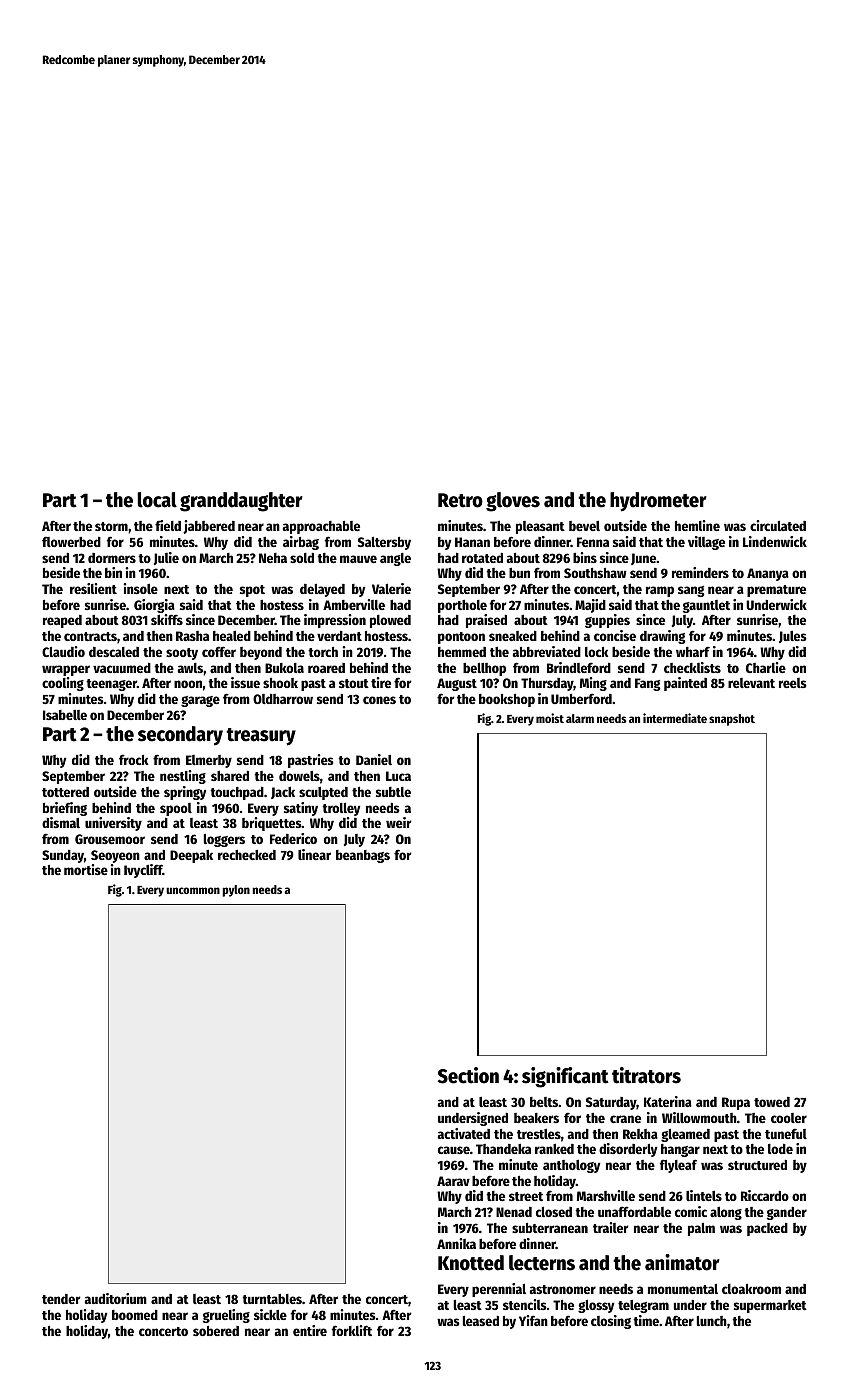  What do you see at coordinates (116, 1298) in the screenshot?
I see `auditorium` at bounding box center [116, 1298].
